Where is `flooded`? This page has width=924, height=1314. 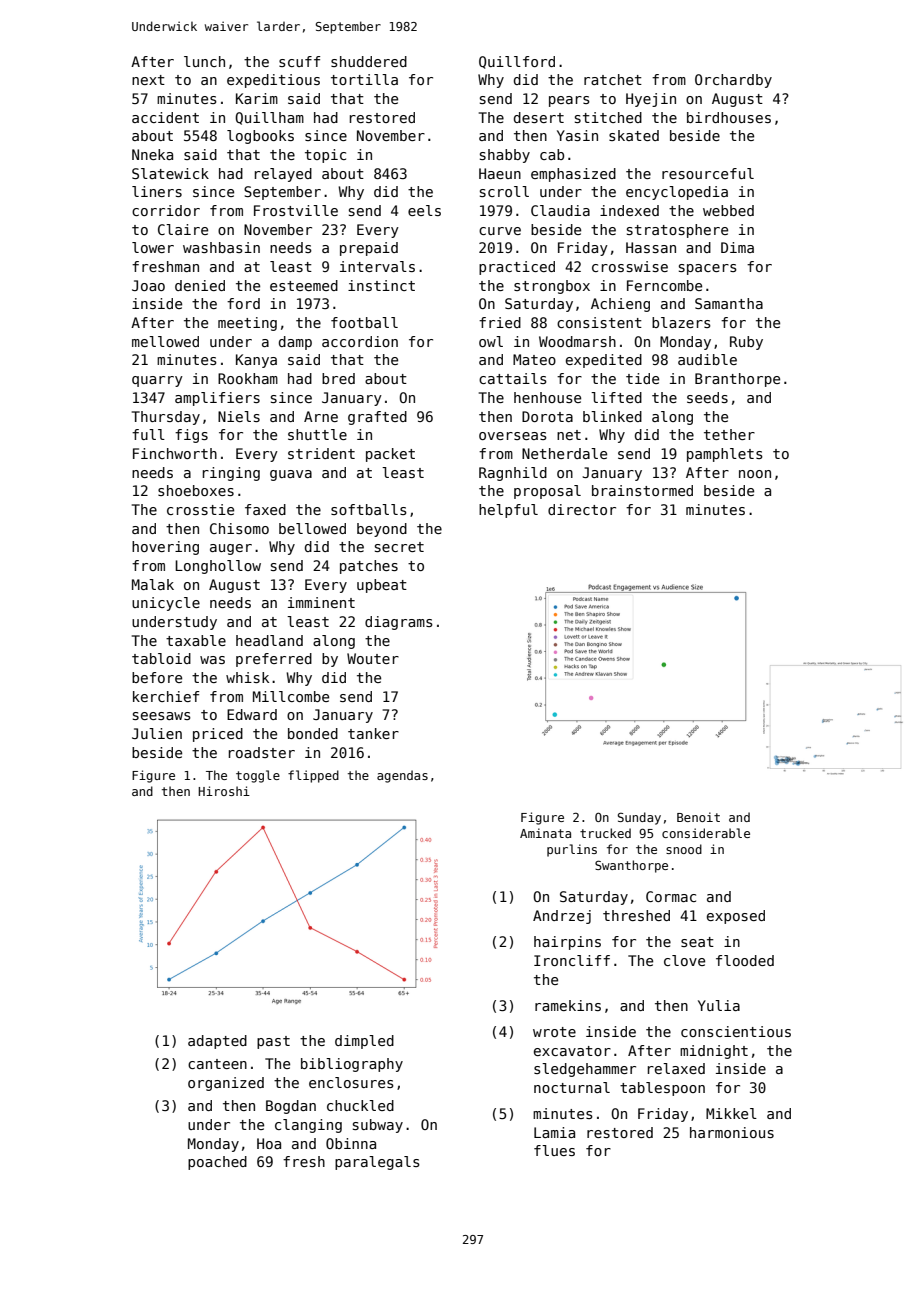
flooded is located at coordinates (745, 960).
